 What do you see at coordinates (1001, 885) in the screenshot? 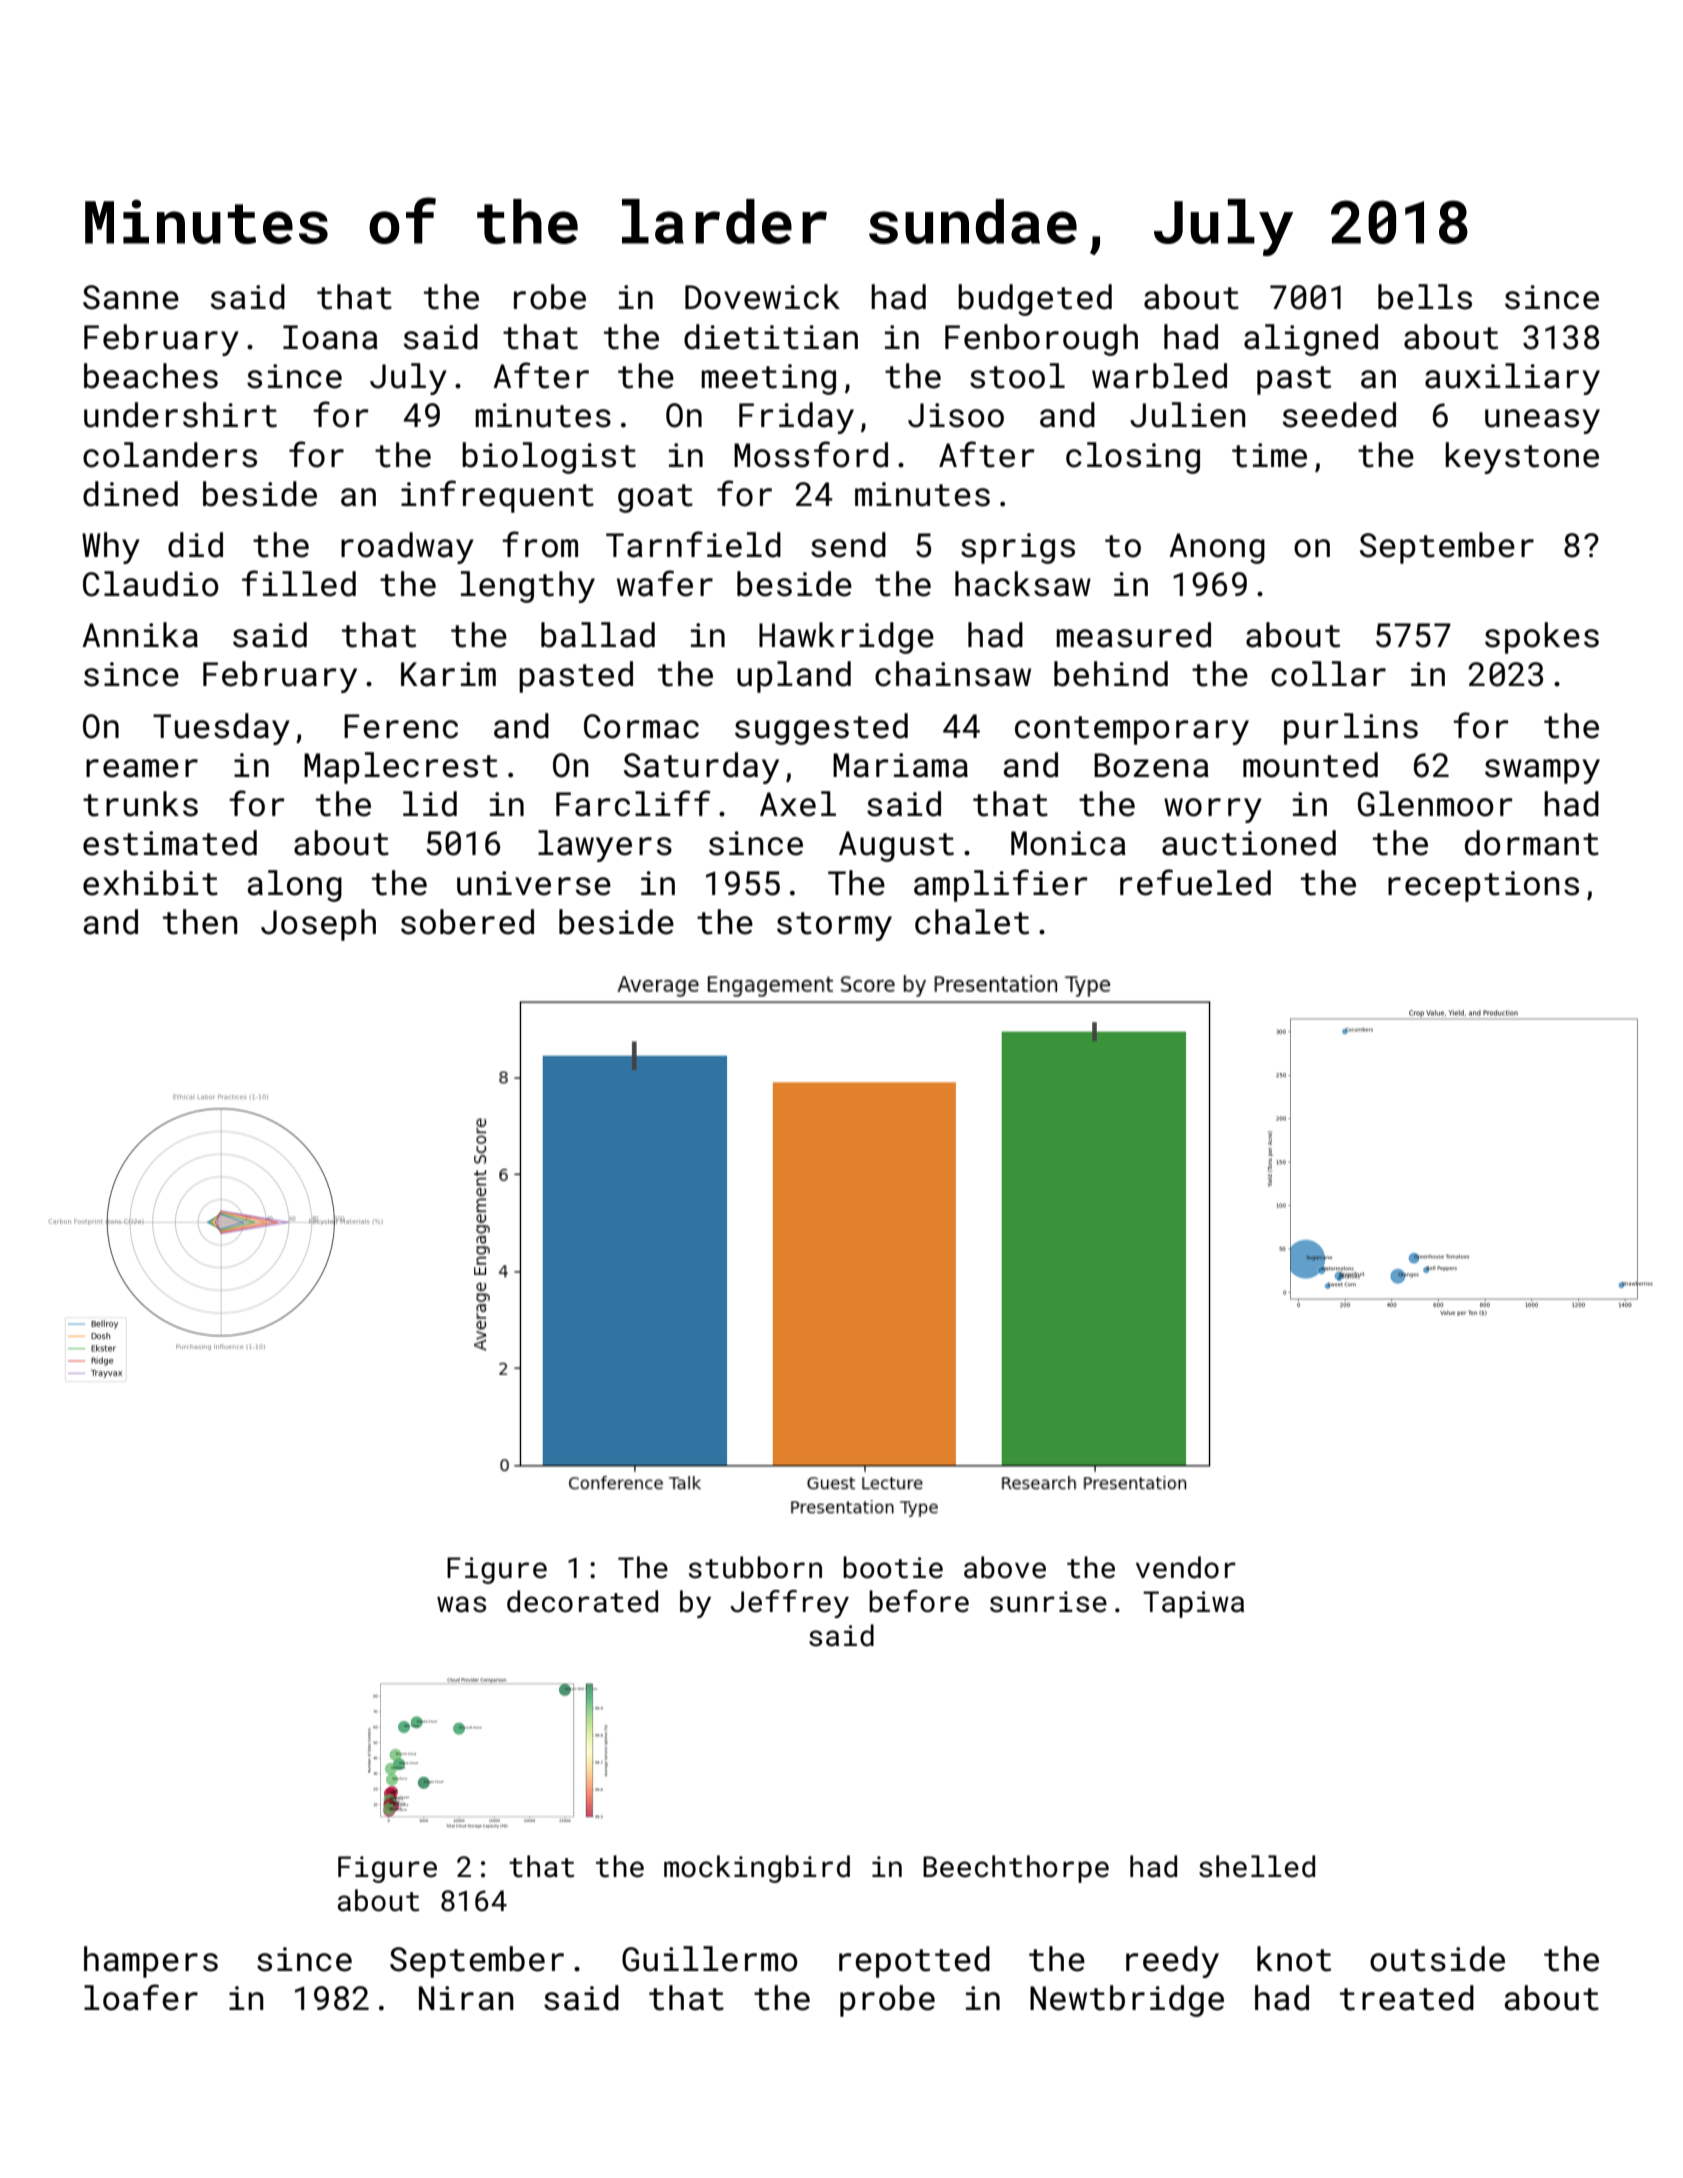
I see `amplifier` at bounding box center [1001, 885].
